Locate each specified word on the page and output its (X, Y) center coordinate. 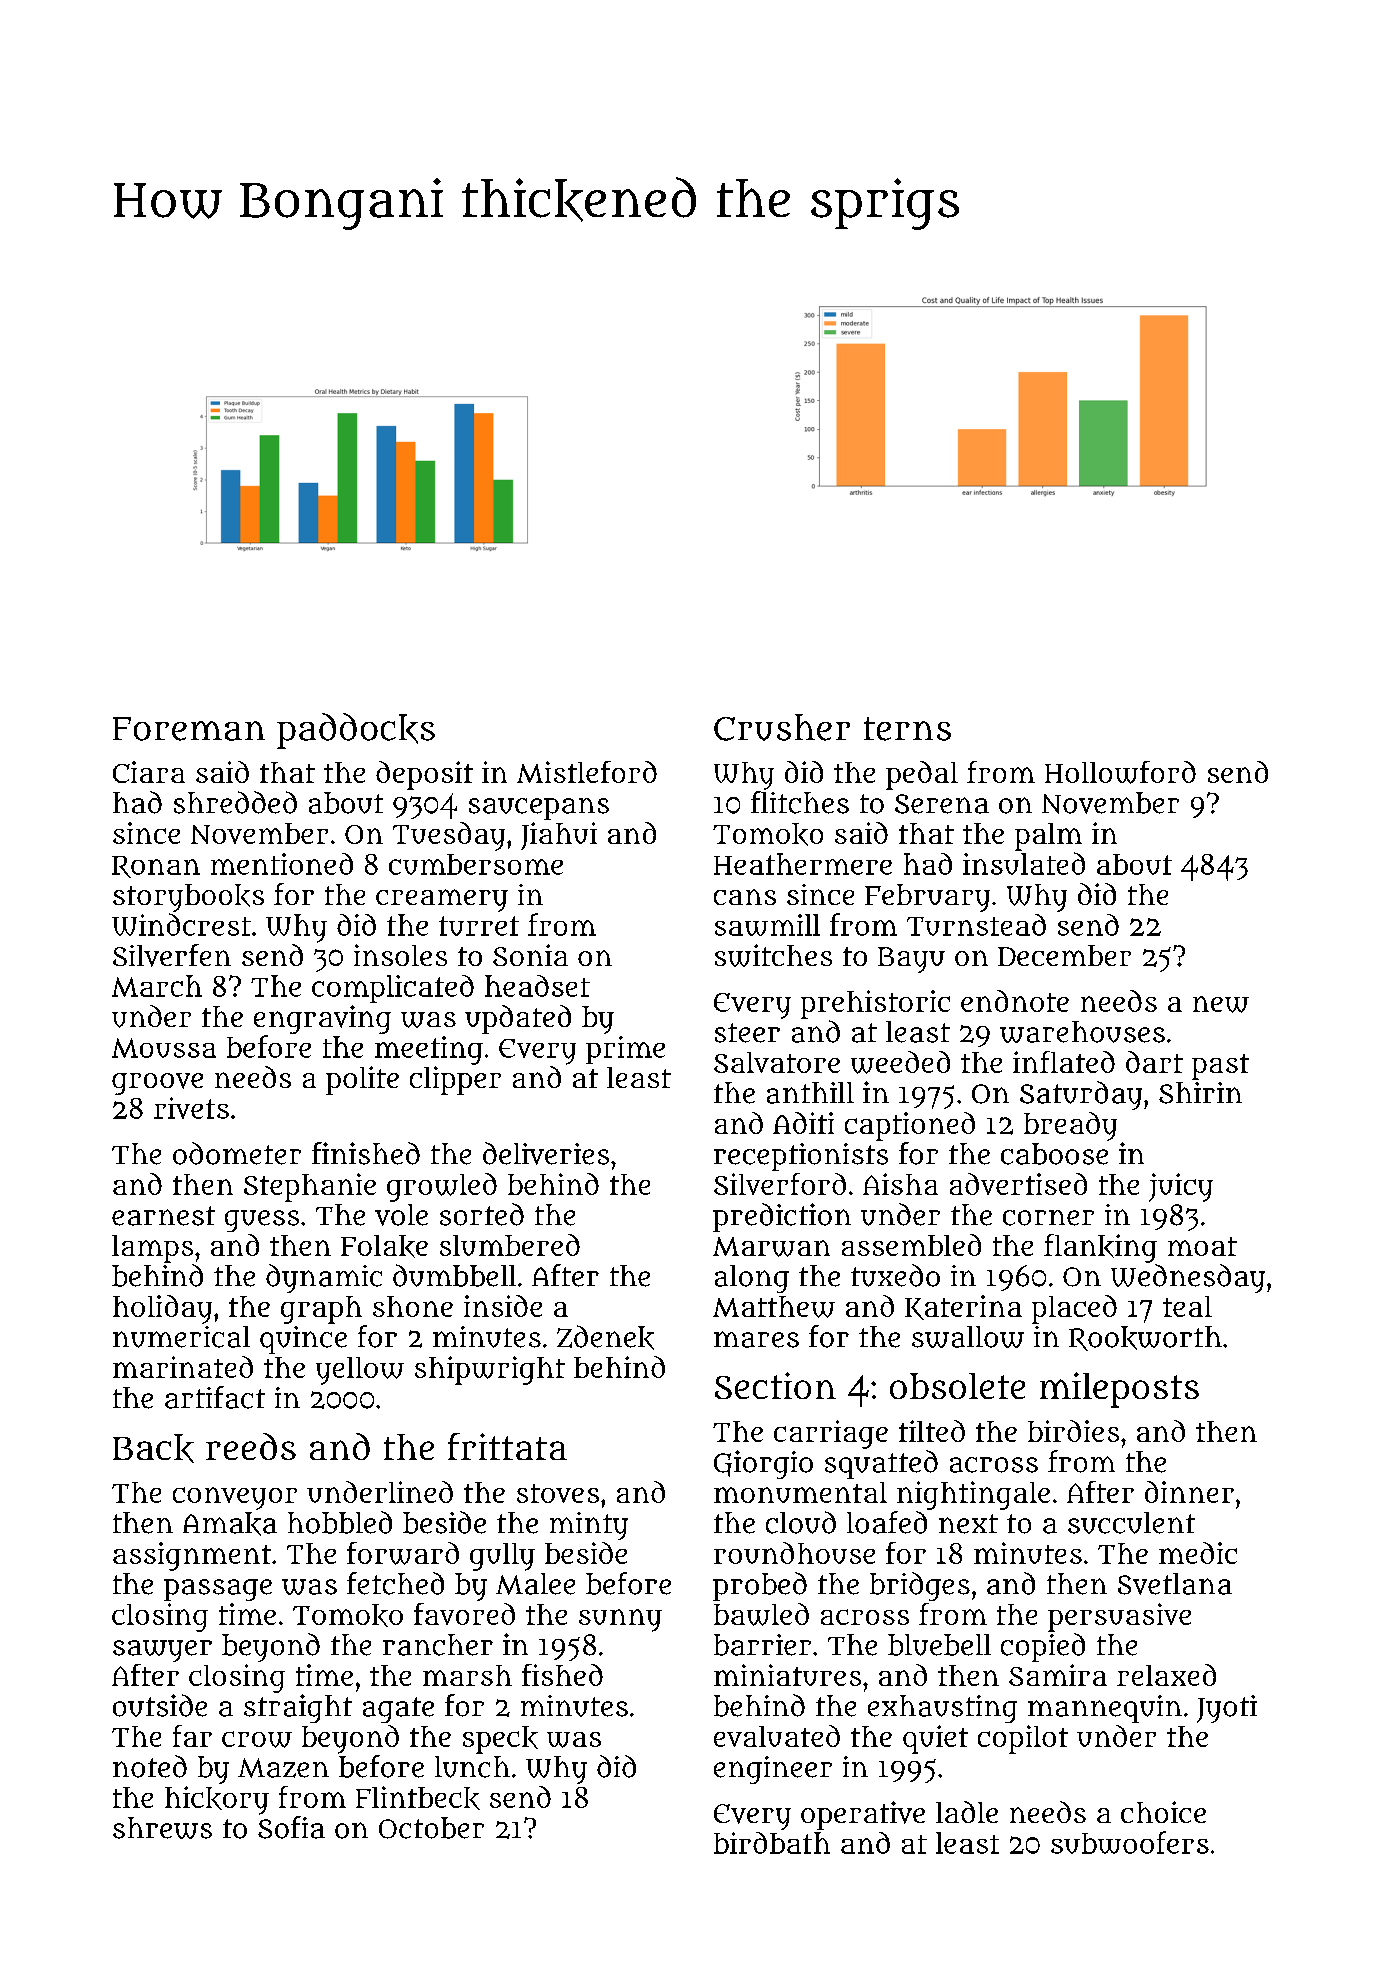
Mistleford (587, 772)
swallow (968, 1337)
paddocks (356, 731)
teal (1187, 1306)
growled (442, 1187)
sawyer (162, 1651)
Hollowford (1120, 772)
